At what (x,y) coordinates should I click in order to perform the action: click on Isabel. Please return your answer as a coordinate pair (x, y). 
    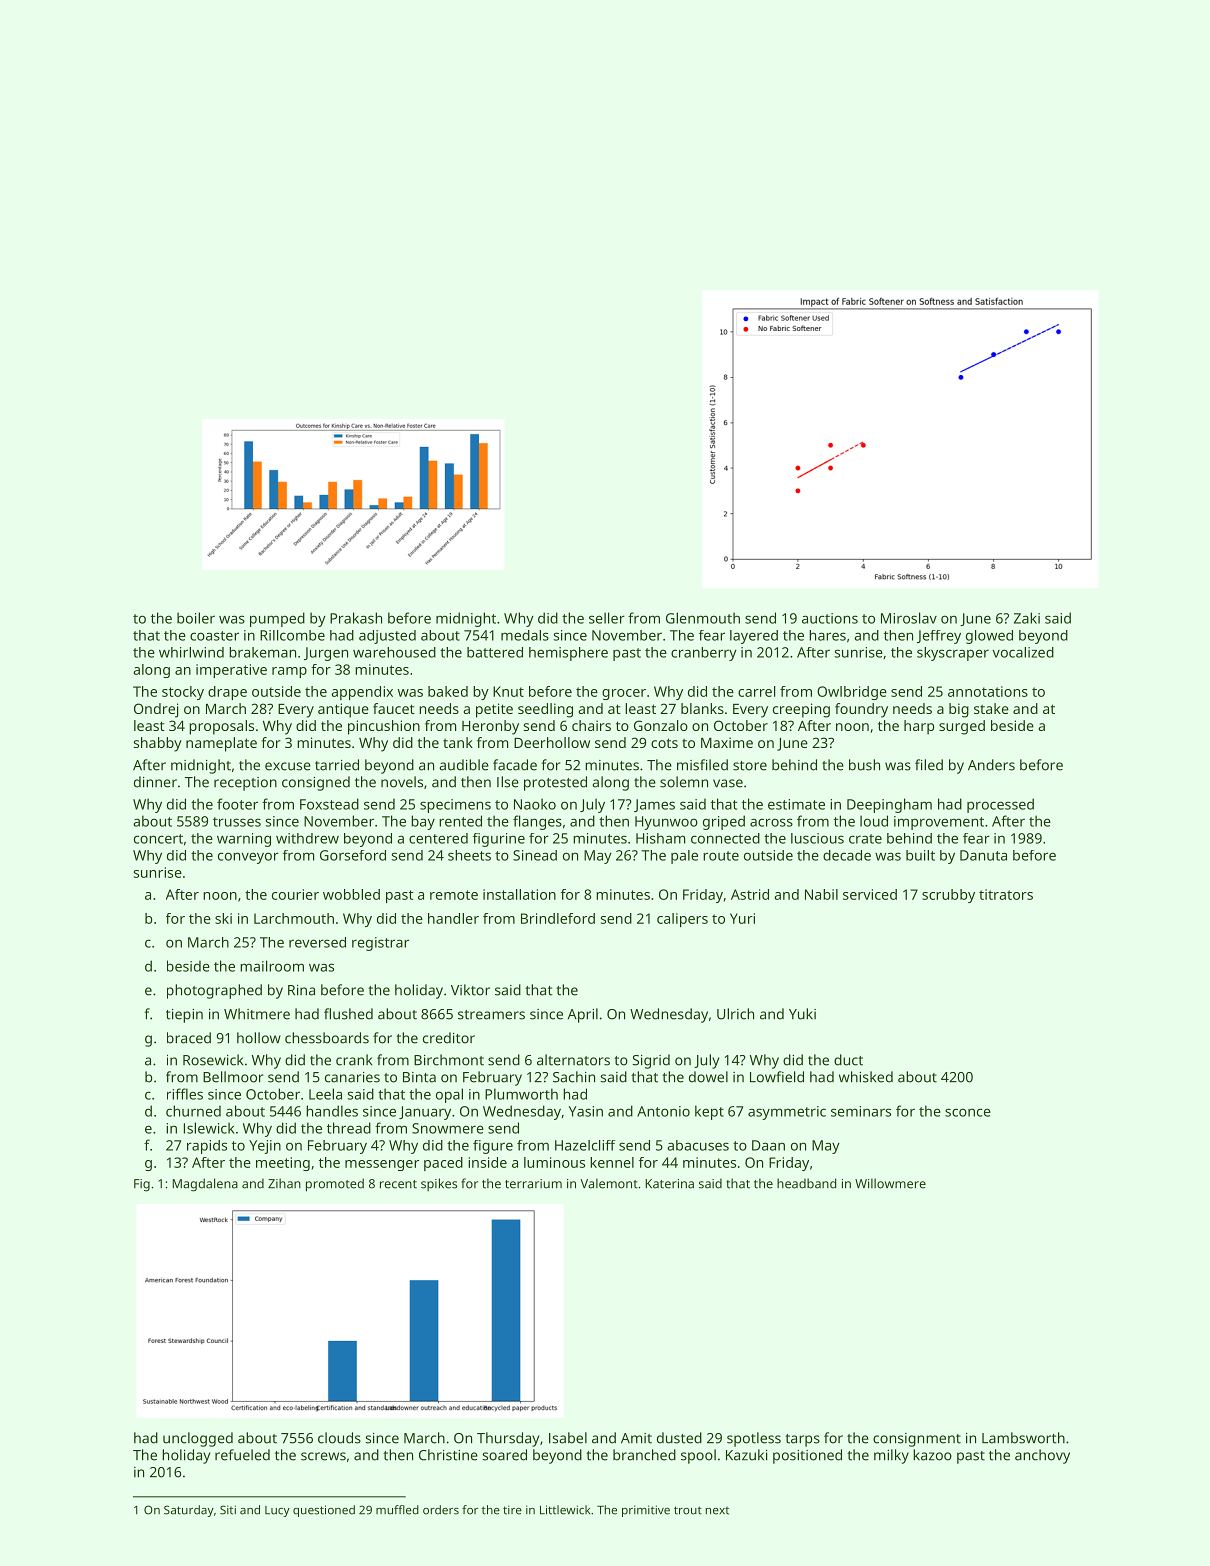
    Looking at the image, I should click on (568, 1438).
